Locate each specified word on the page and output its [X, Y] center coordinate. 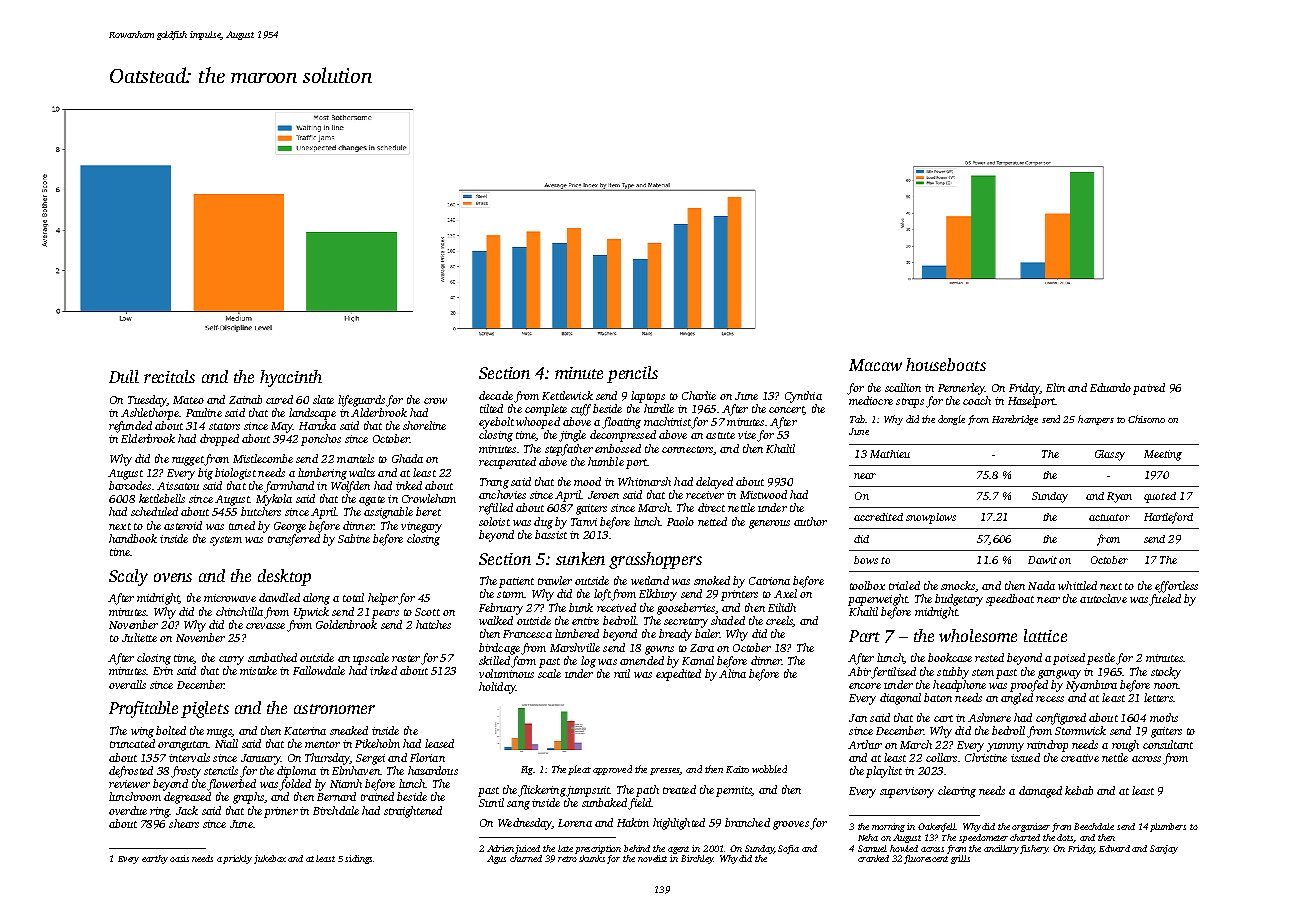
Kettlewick [567, 395]
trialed [904, 585]
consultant [1168, 744]
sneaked [349, 730]
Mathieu [890, 454]
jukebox [270, 859]
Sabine [354, 538]
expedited [678, 675]
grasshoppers [655, 560]
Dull [124, 376]
